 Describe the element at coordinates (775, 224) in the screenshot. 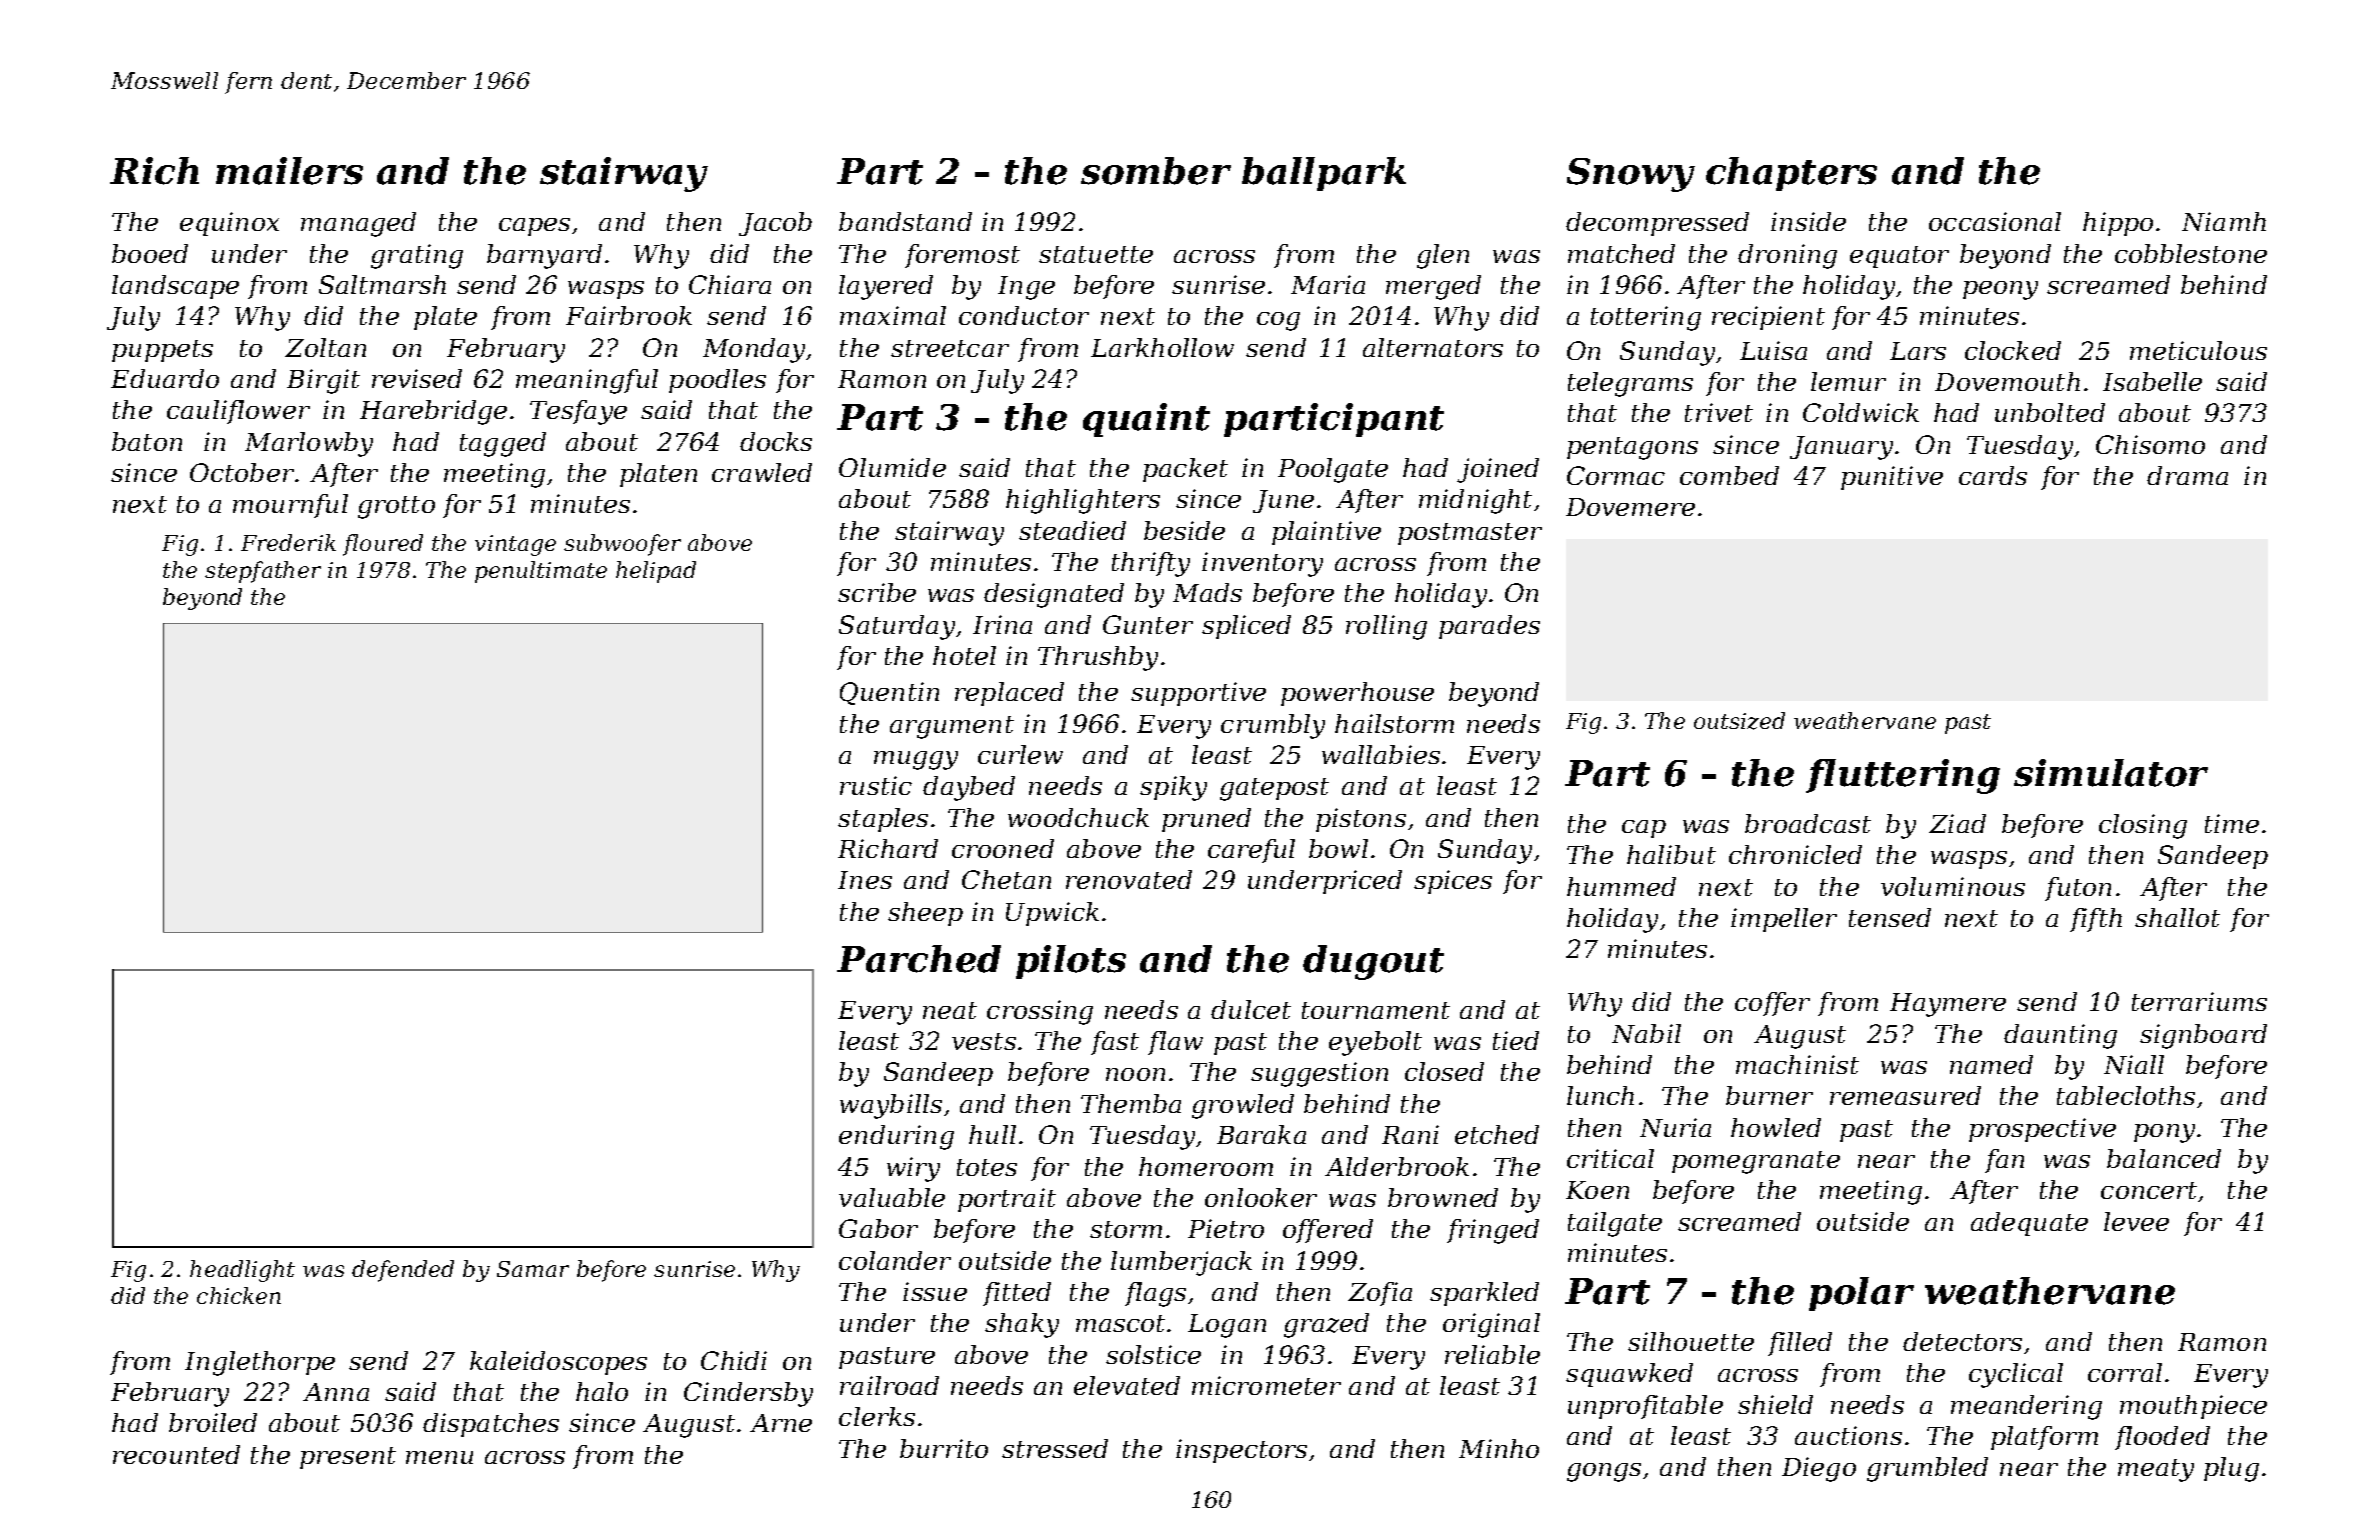

I see `Jacob` at that location.
